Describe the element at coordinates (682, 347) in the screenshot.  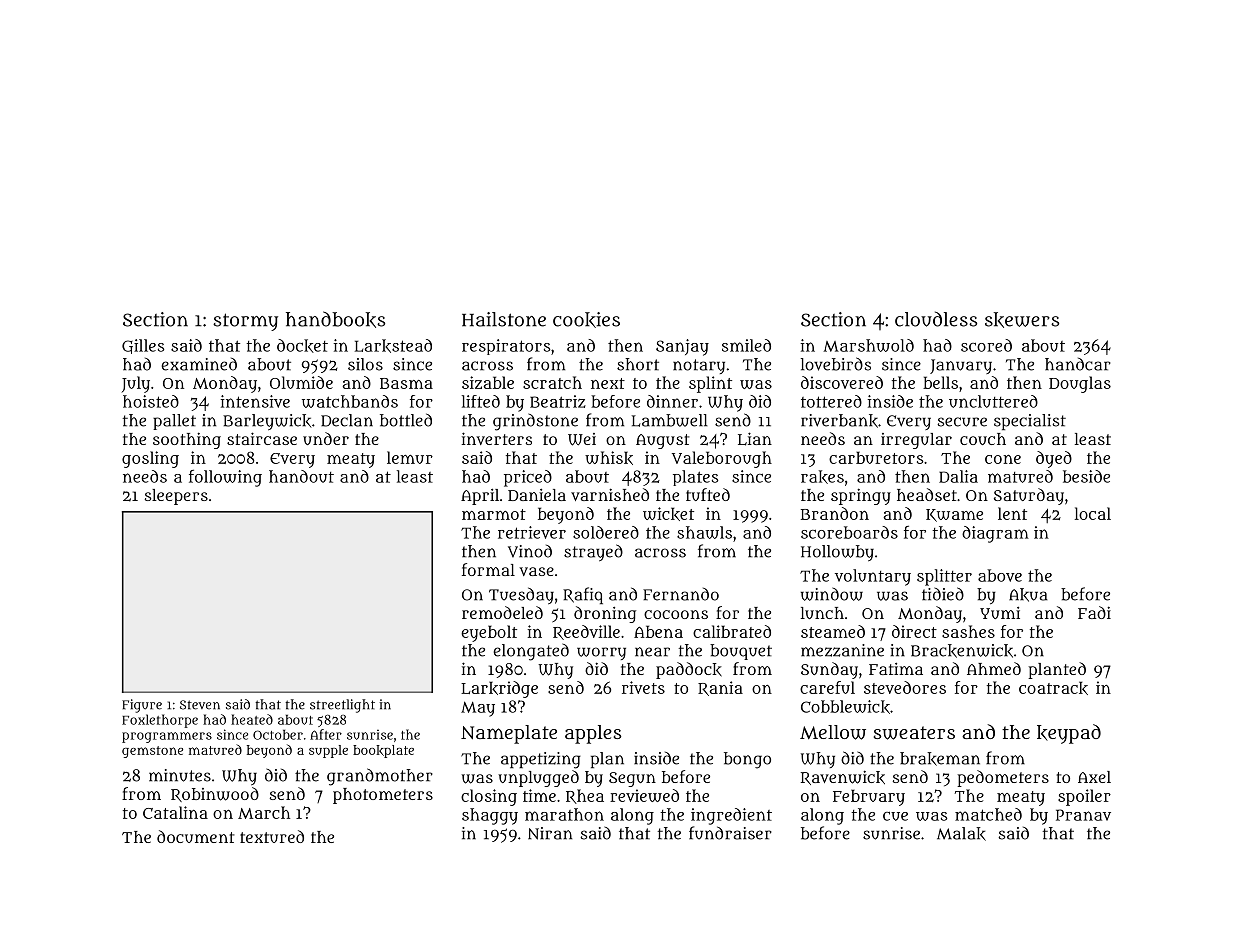
I see `Sanjay` at that location.
